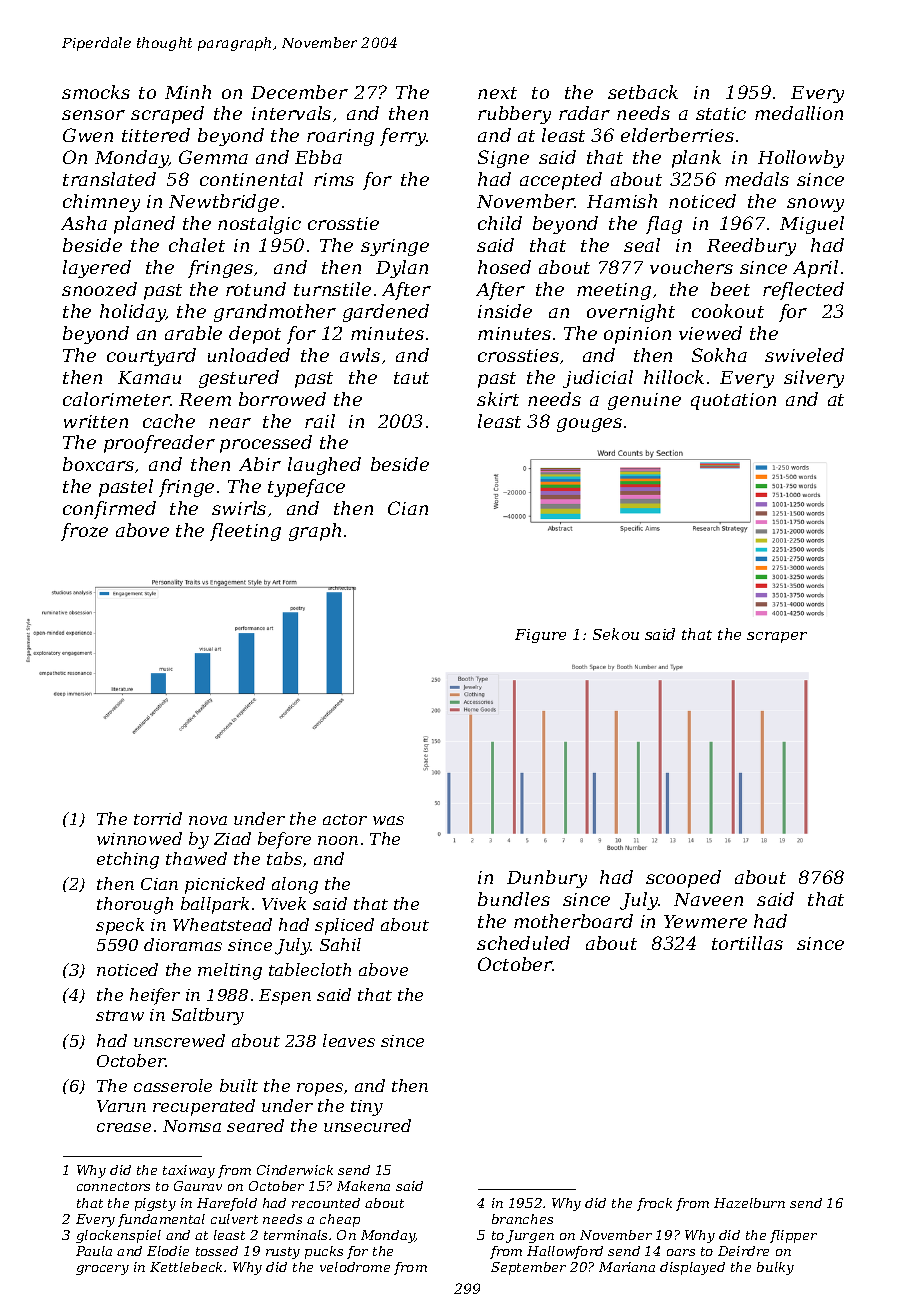 This image has height=1316, width=908. I want to click on next, so click(497, 93).
